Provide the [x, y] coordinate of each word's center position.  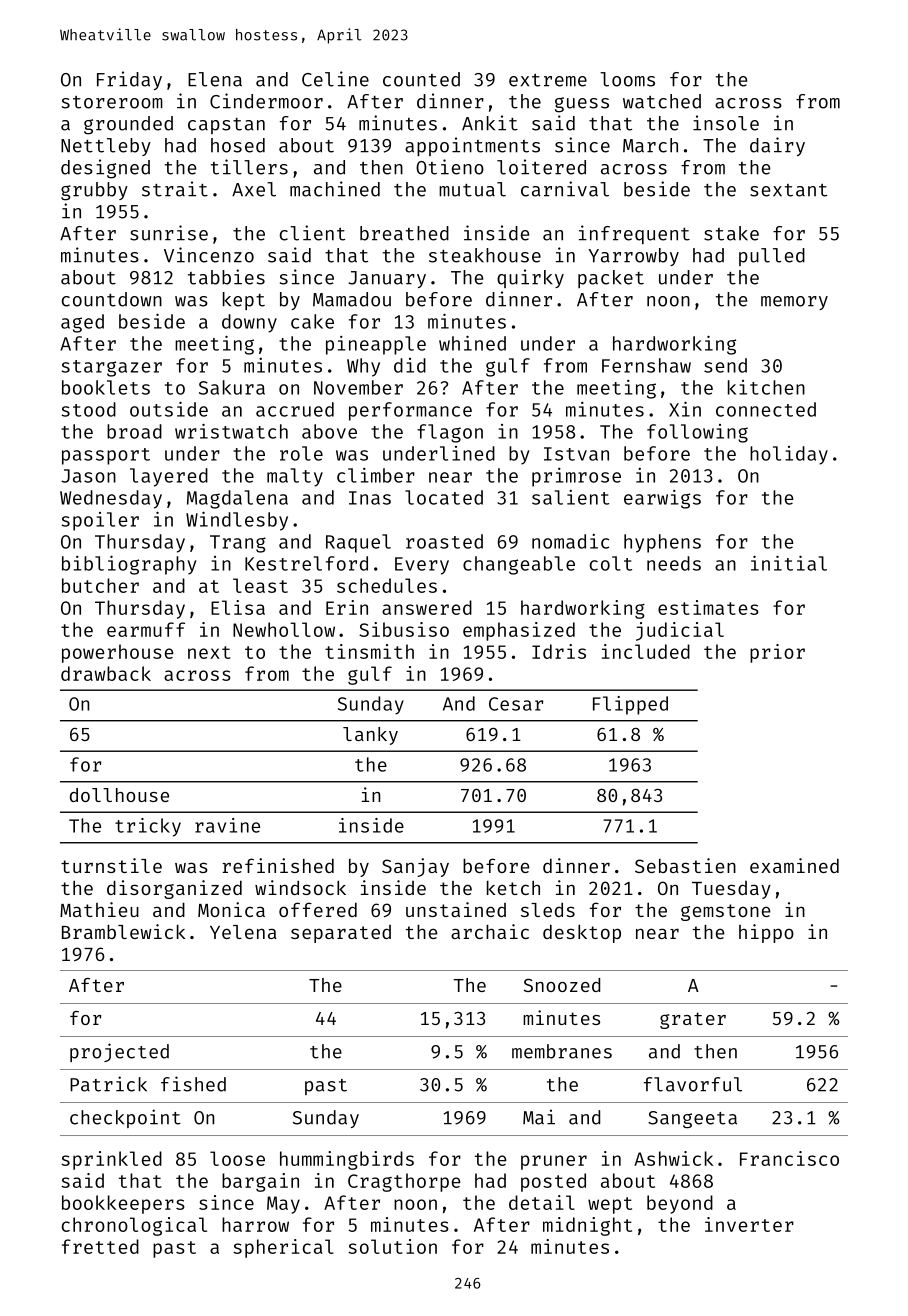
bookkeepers [123, 1204]
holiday [789, 455]
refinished [278, 865]
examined [794, 865]
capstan [226, 126]
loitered [541, 167]
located [444, 497]
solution [392, 1246]
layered [169, 477]
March [650, 145]
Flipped [630, 705]
